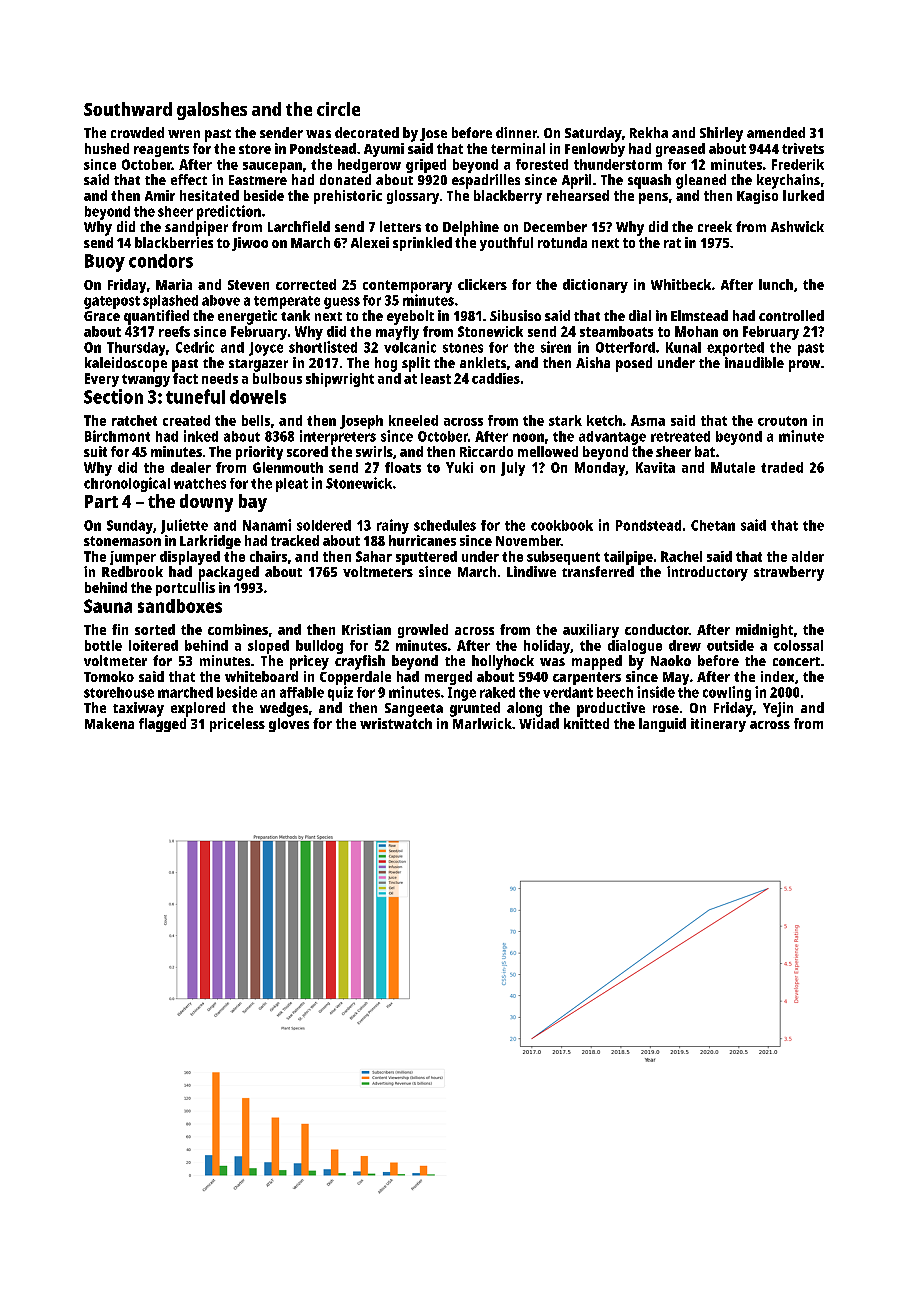  Describe the element at coordinates (212, 111) in the image. I see `galoshes` at that location.
